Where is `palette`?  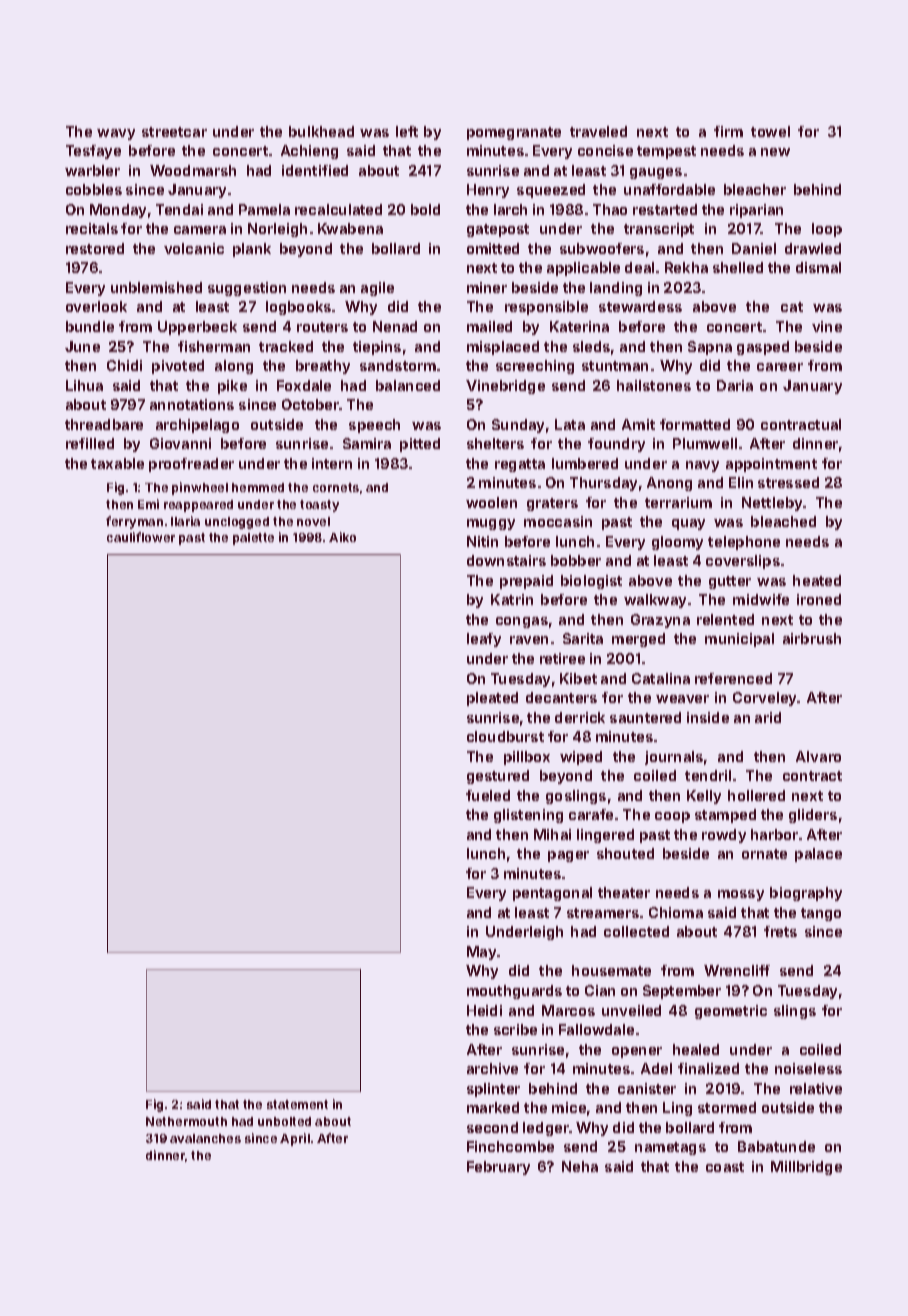 palette is located at coordinates (253, 539).
